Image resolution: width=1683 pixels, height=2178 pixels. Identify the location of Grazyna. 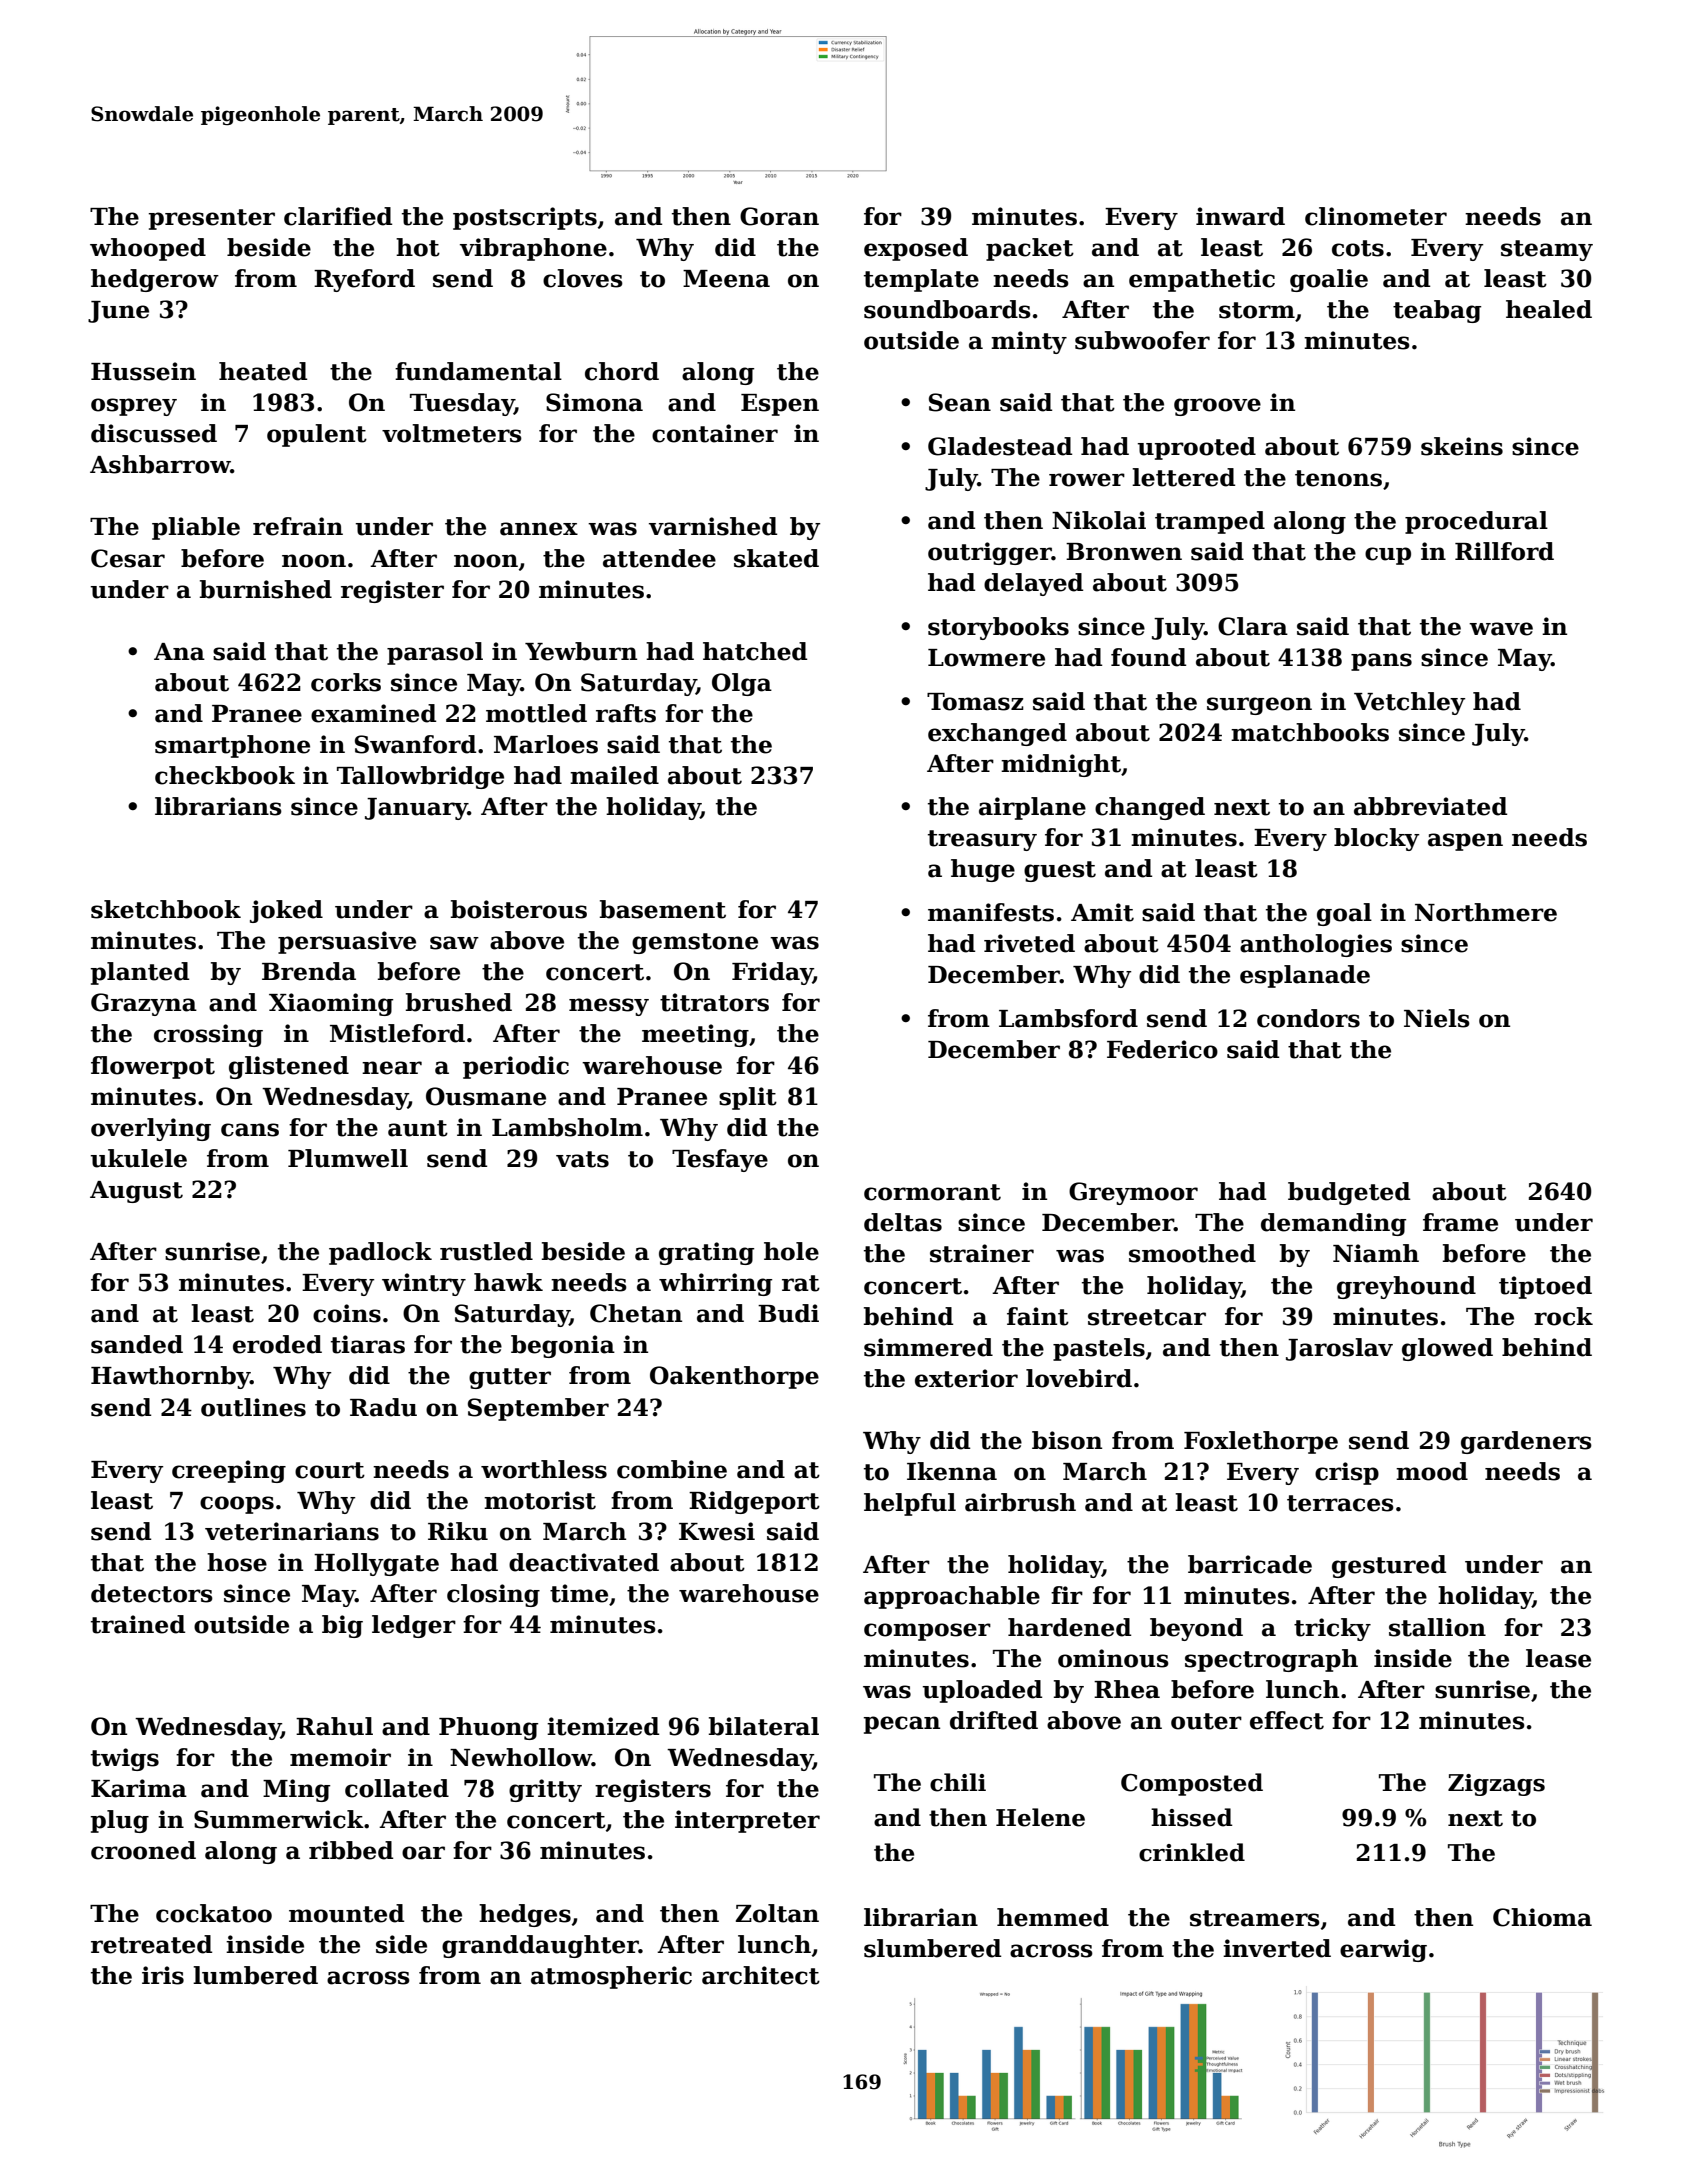
(144, 1004).
